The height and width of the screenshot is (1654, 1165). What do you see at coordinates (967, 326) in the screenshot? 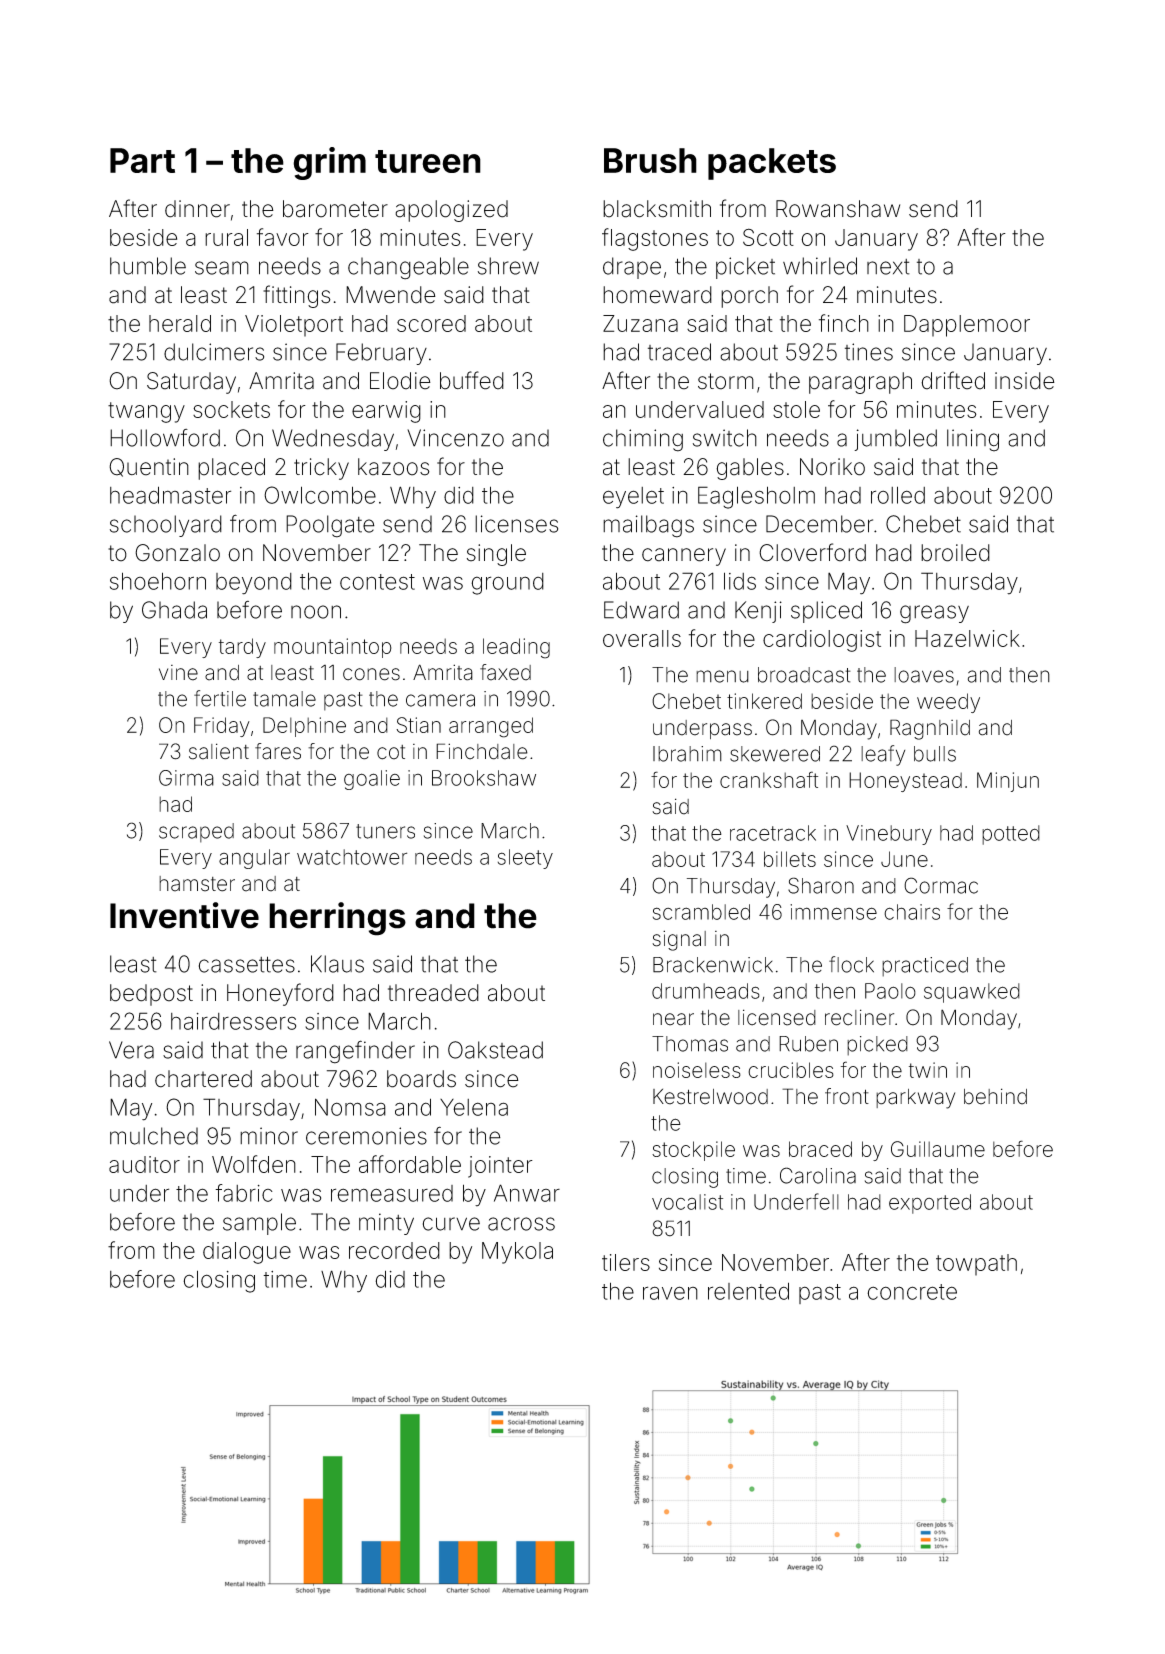
I see `Dapplemoor` at bounding box center [967, 326].
